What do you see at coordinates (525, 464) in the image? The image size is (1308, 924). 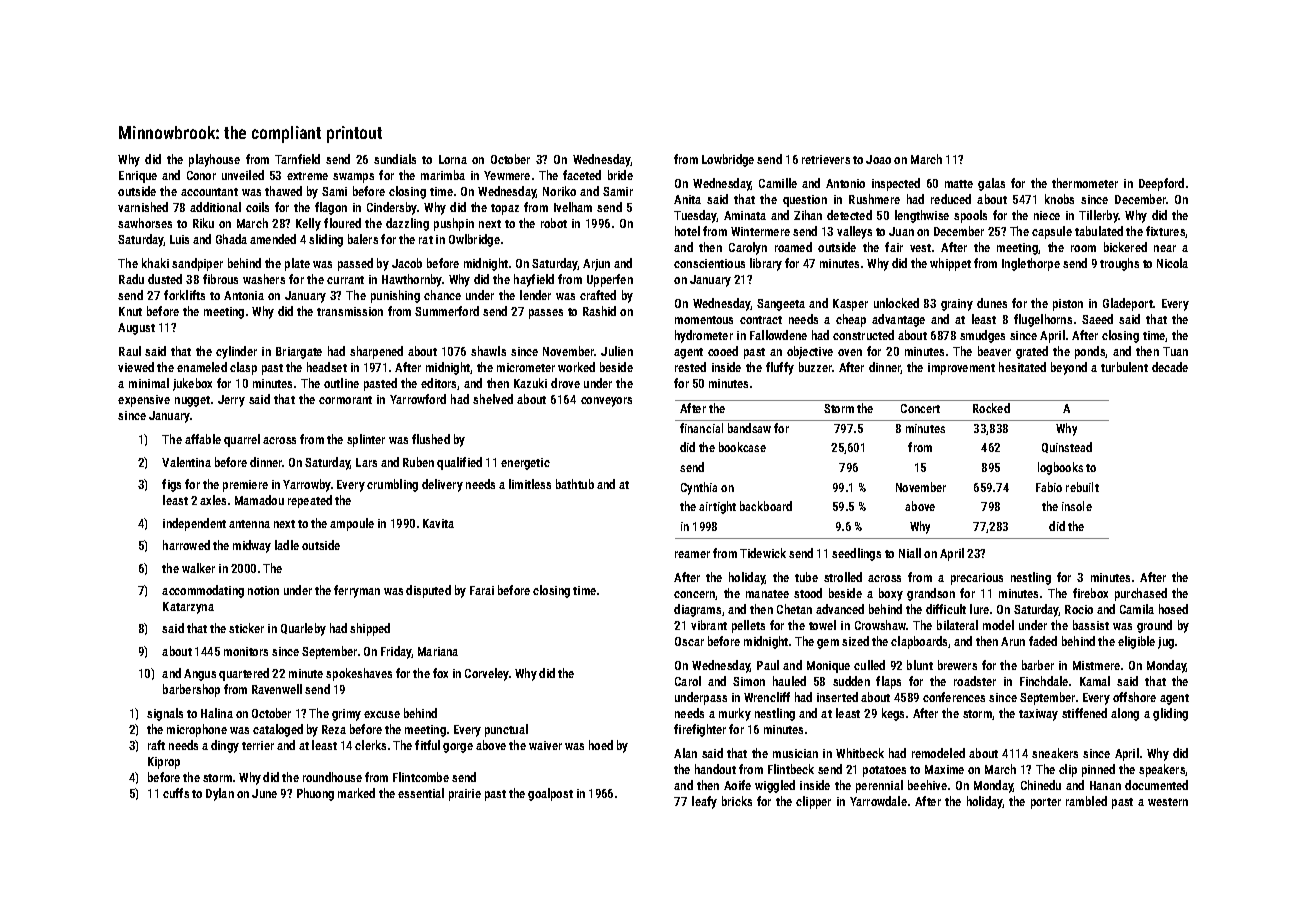 I see `energetic` at bounding box center [525, 464].
